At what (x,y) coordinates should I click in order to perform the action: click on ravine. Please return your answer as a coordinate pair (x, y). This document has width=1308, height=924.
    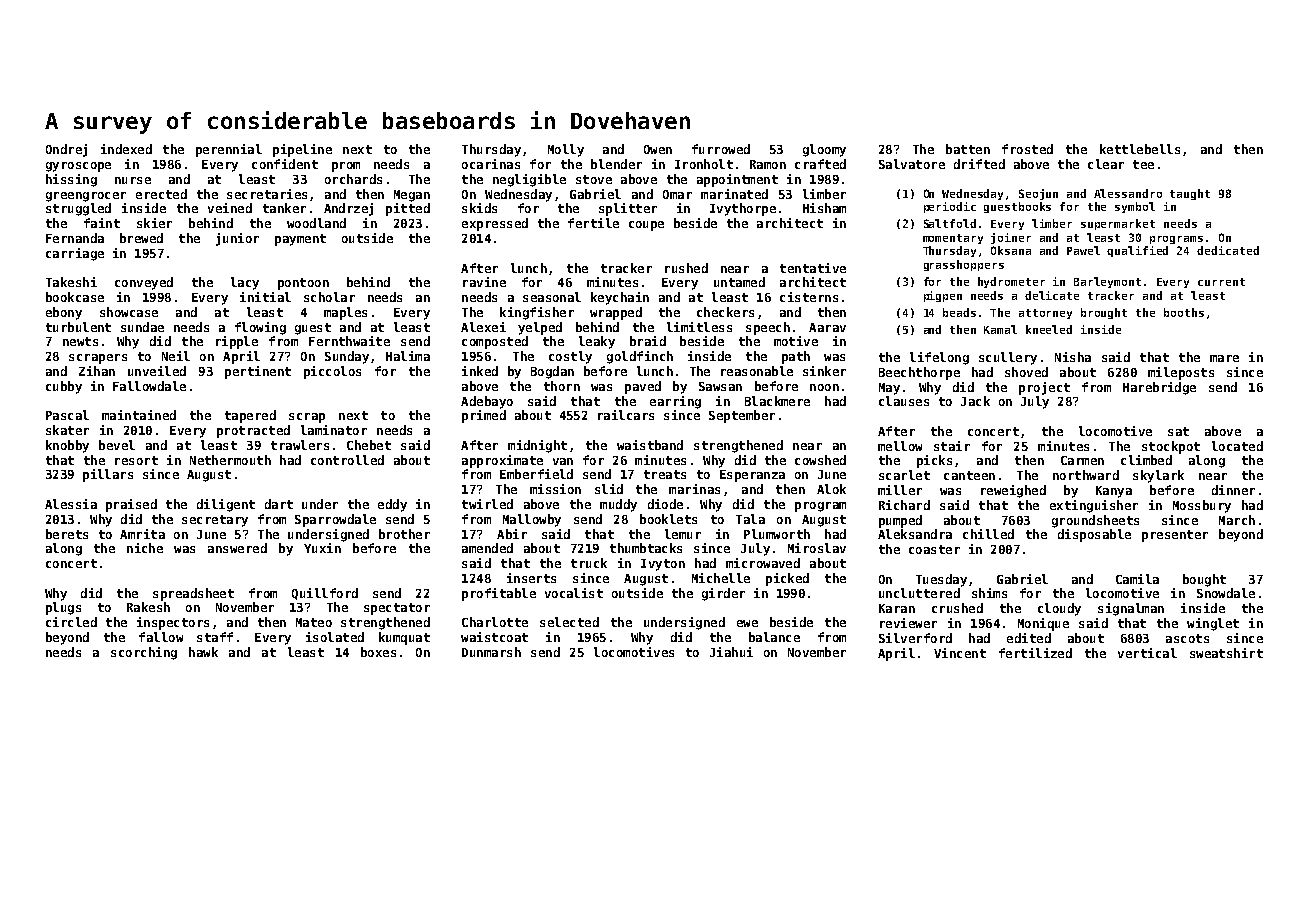
    Looking at the image, I should click on (484, 282).
